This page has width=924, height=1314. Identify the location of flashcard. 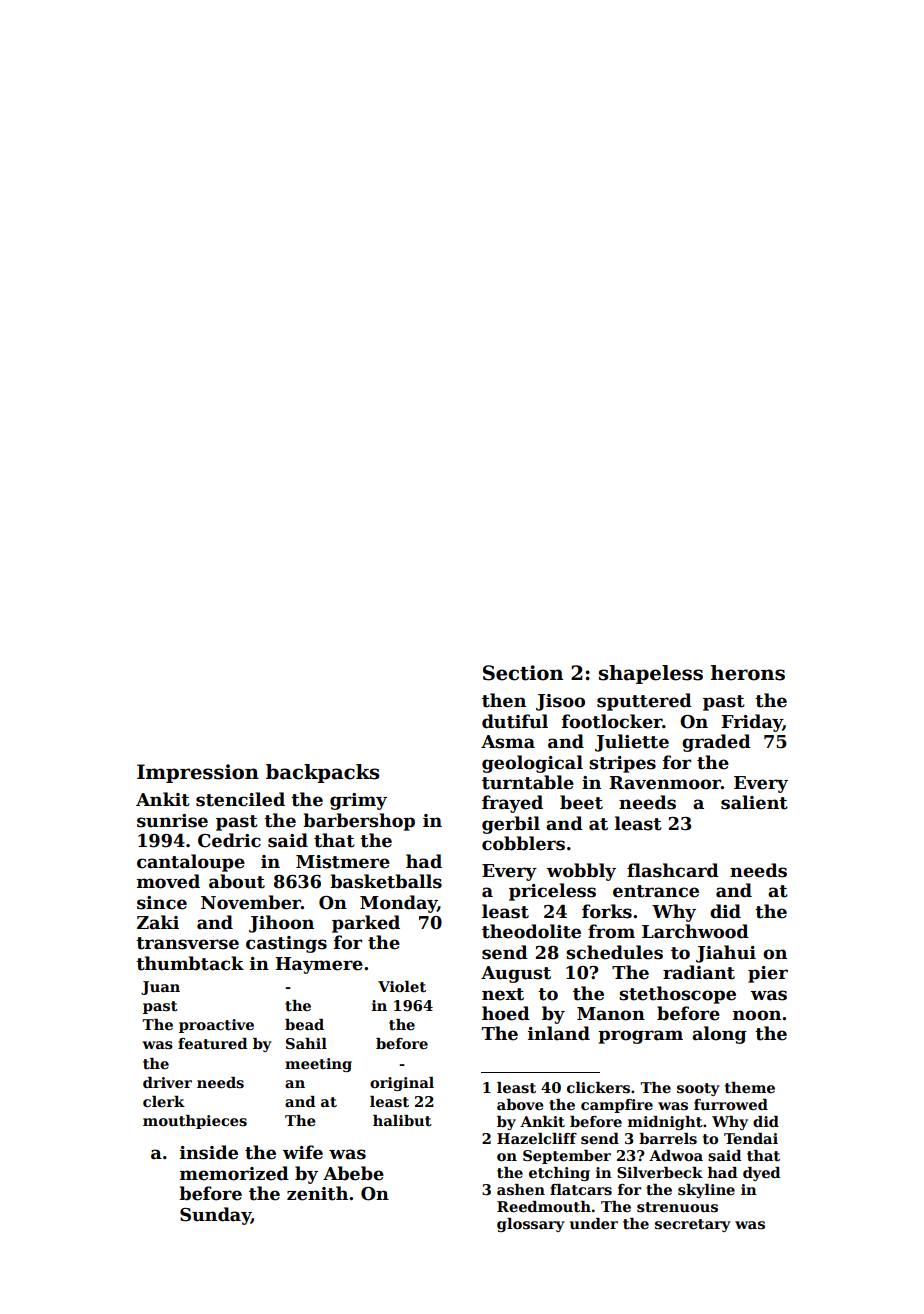
(673, 870).
